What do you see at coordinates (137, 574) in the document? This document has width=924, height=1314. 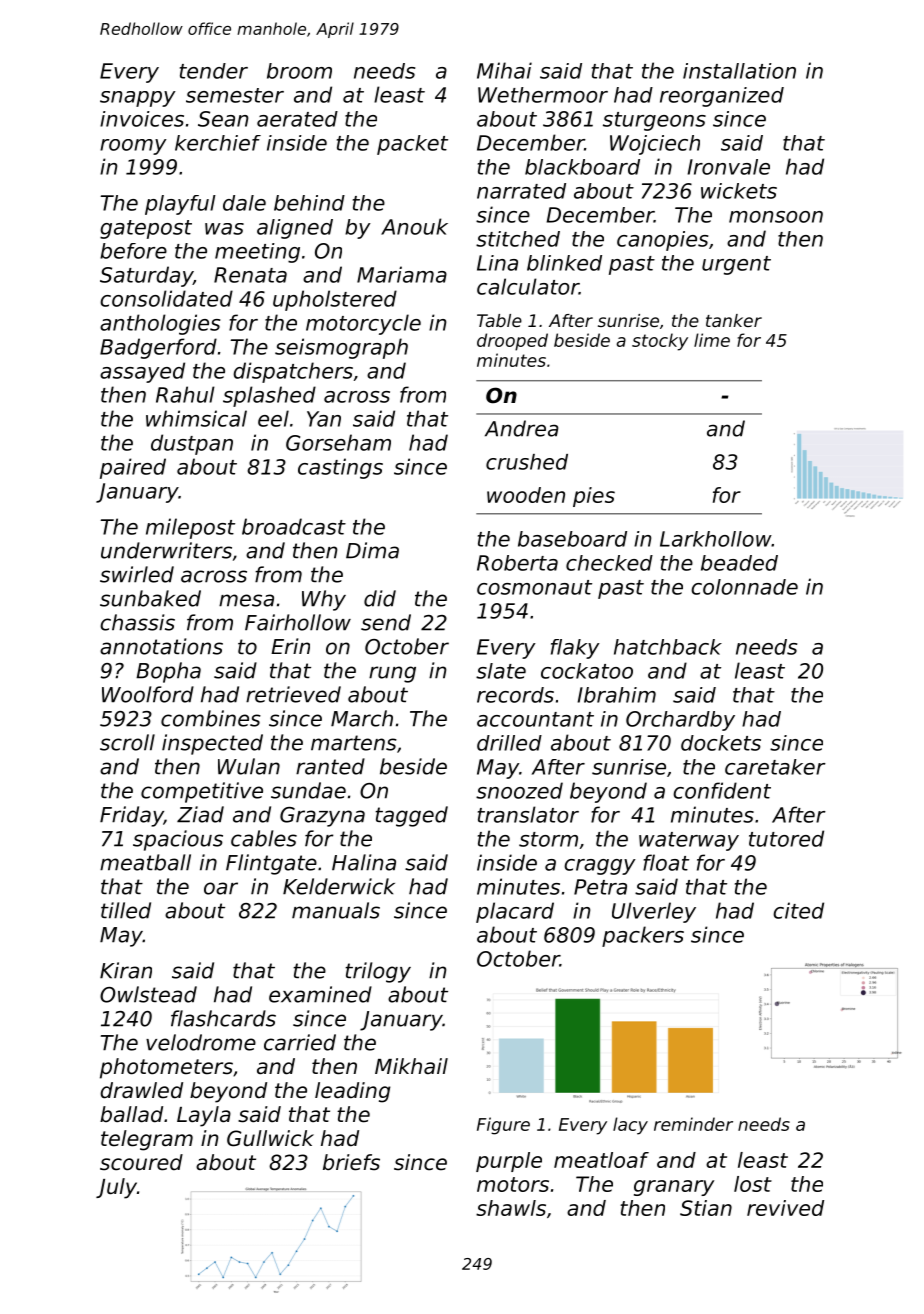 I see `swirled` at bounding box center [137, 574].
